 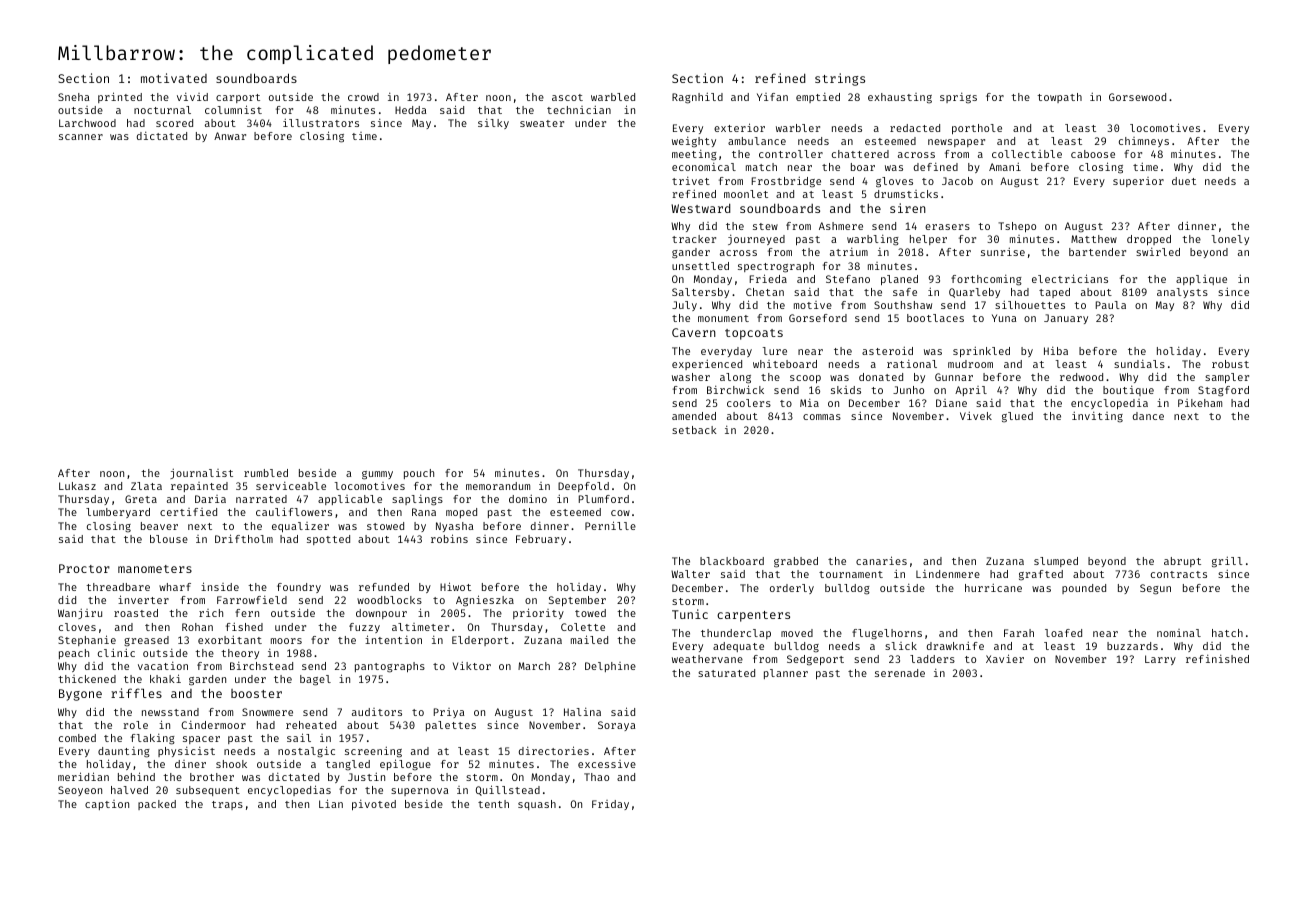 What do you see at coordinates (1160, 660) in the image?
I see `Larry` at bounding box center [1160, 660].
